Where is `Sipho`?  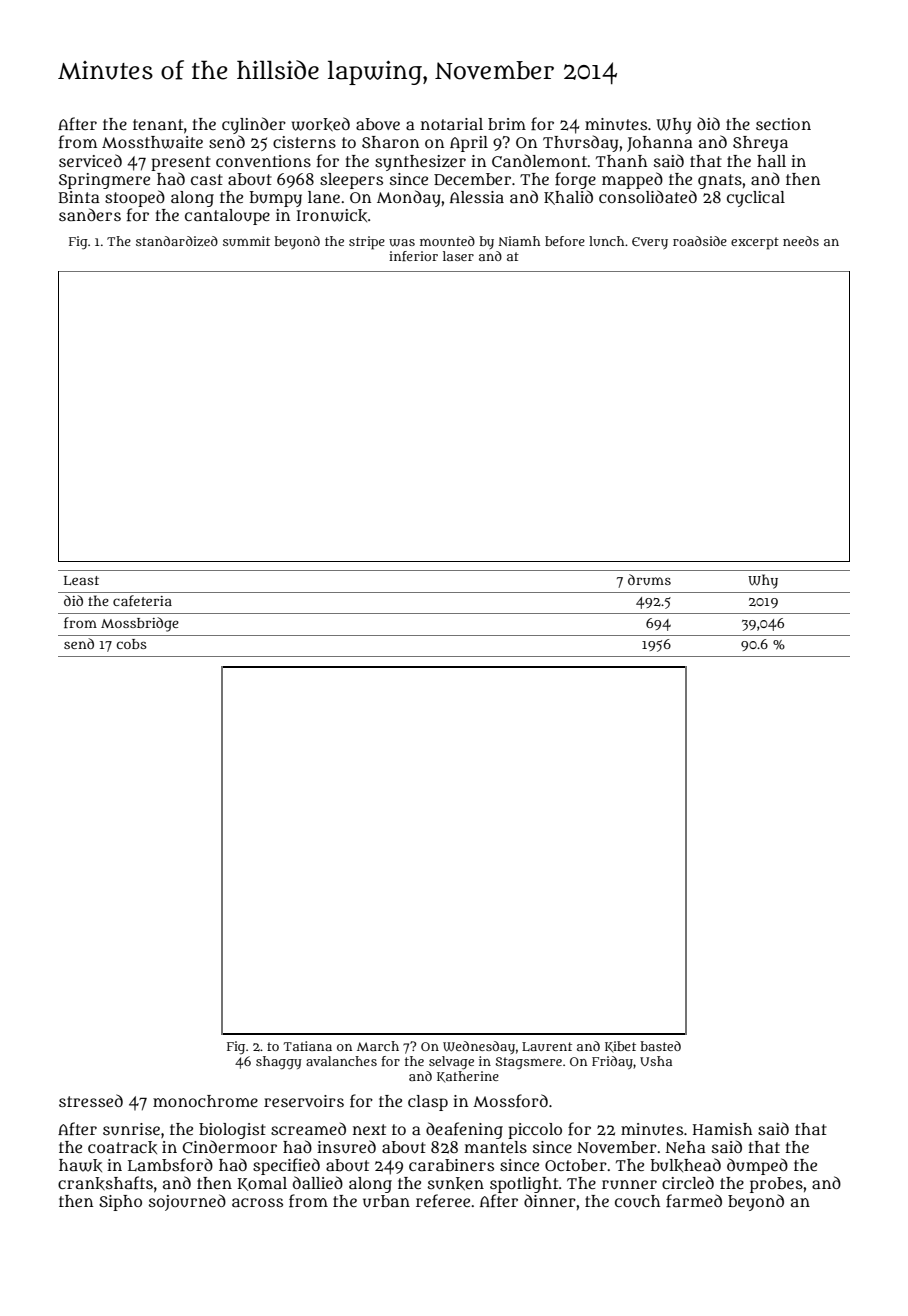 Sipho is located at coordinates (120, 1203).
